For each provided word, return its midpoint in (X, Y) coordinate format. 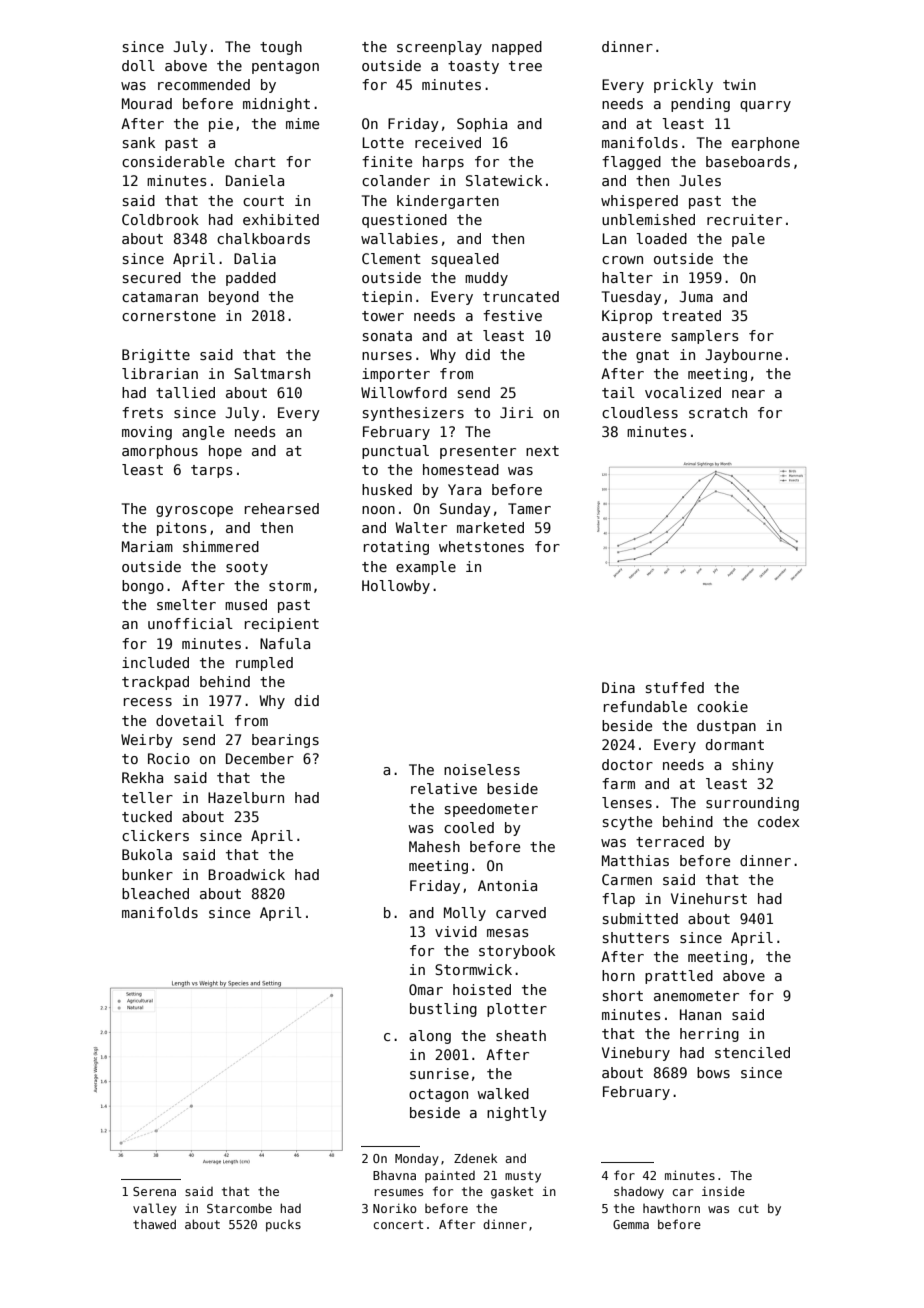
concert (398, 1224)
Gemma (631, 1224)
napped (517, 48)
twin (739, 84)
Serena (154, 1191)
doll (138, 65)
